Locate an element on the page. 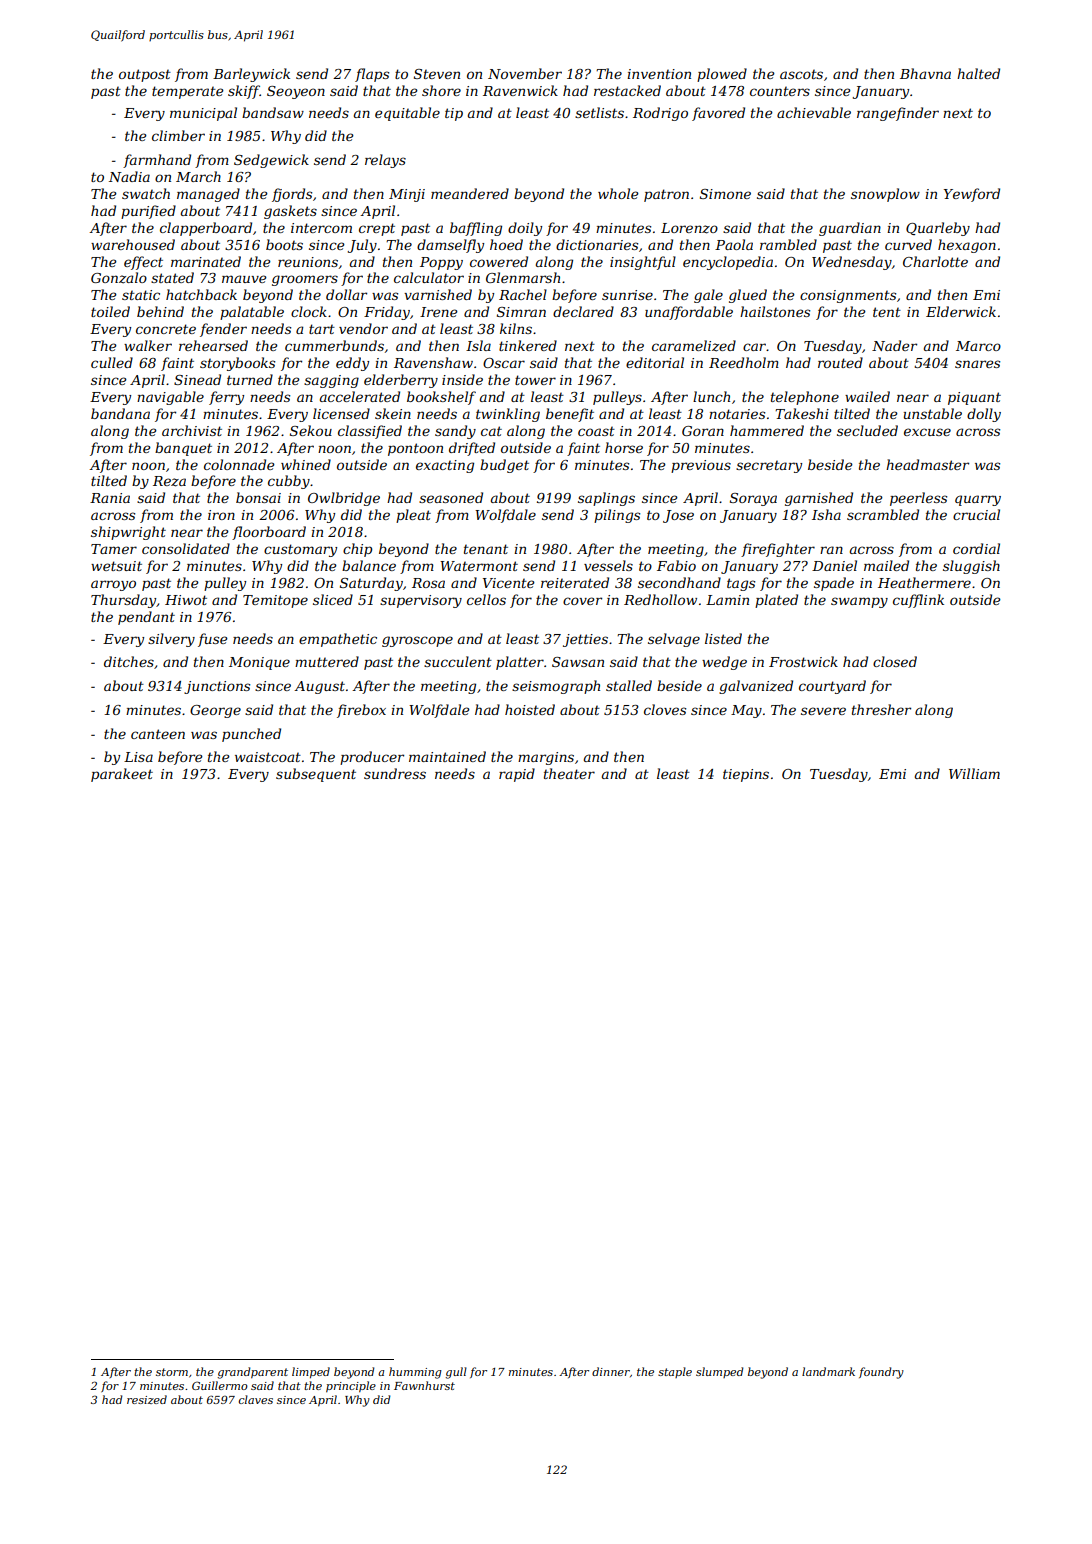 The width and height of the document is (1092, 1544). Oscar is located at coordinates (504, 363).
